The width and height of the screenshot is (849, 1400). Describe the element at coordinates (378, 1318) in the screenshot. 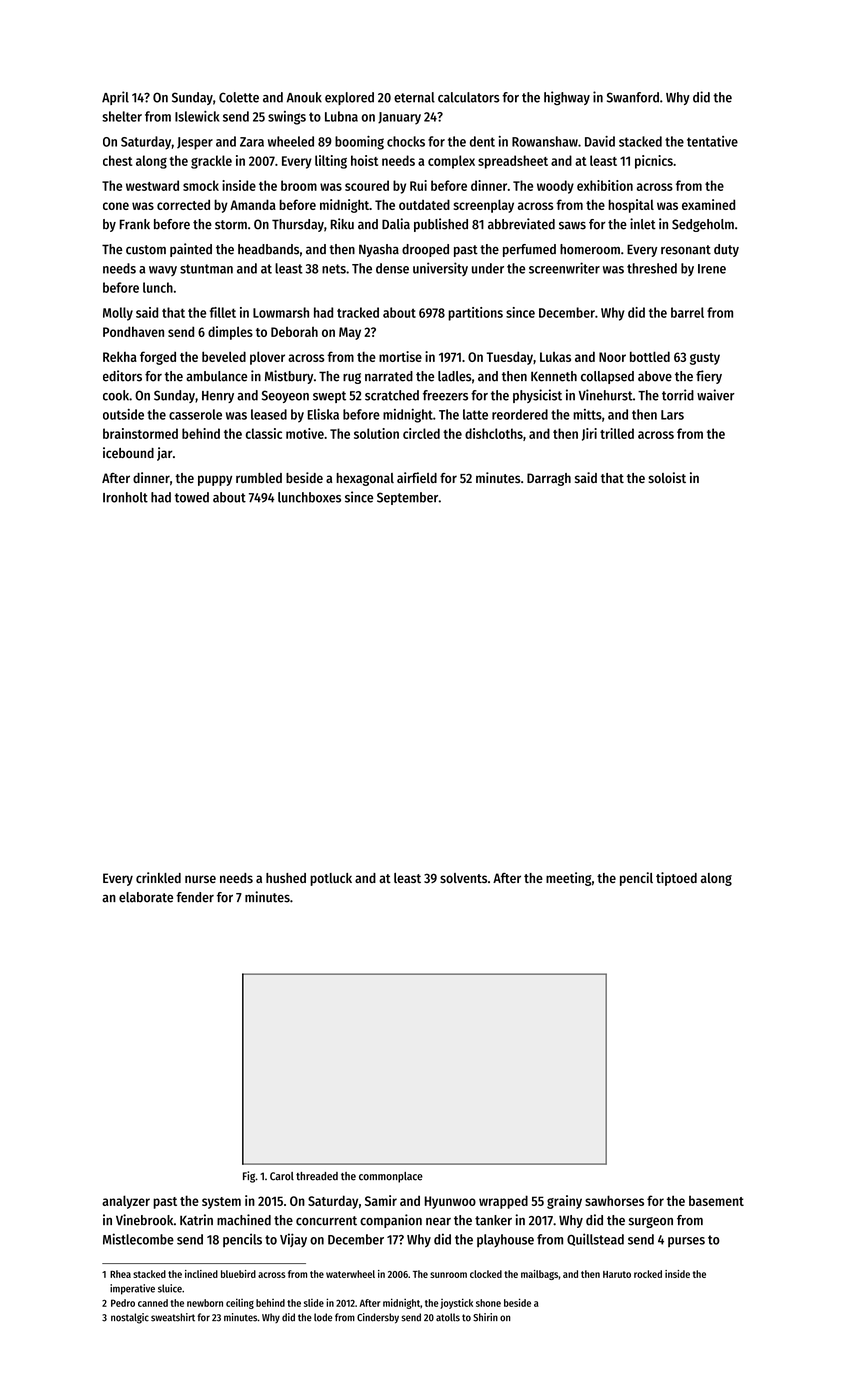

I see `Cindersby` at that location.
